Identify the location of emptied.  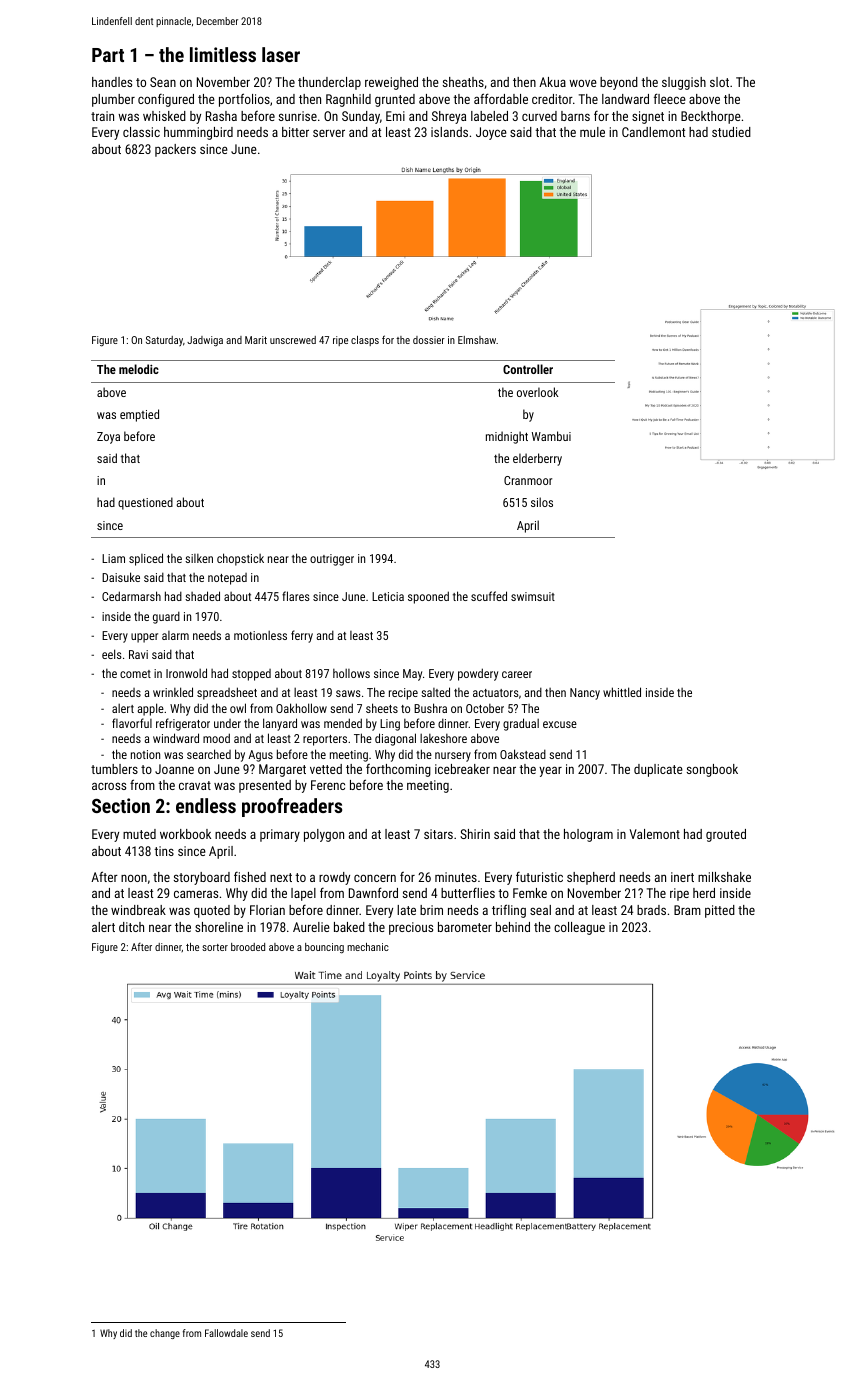
(139, 415).
